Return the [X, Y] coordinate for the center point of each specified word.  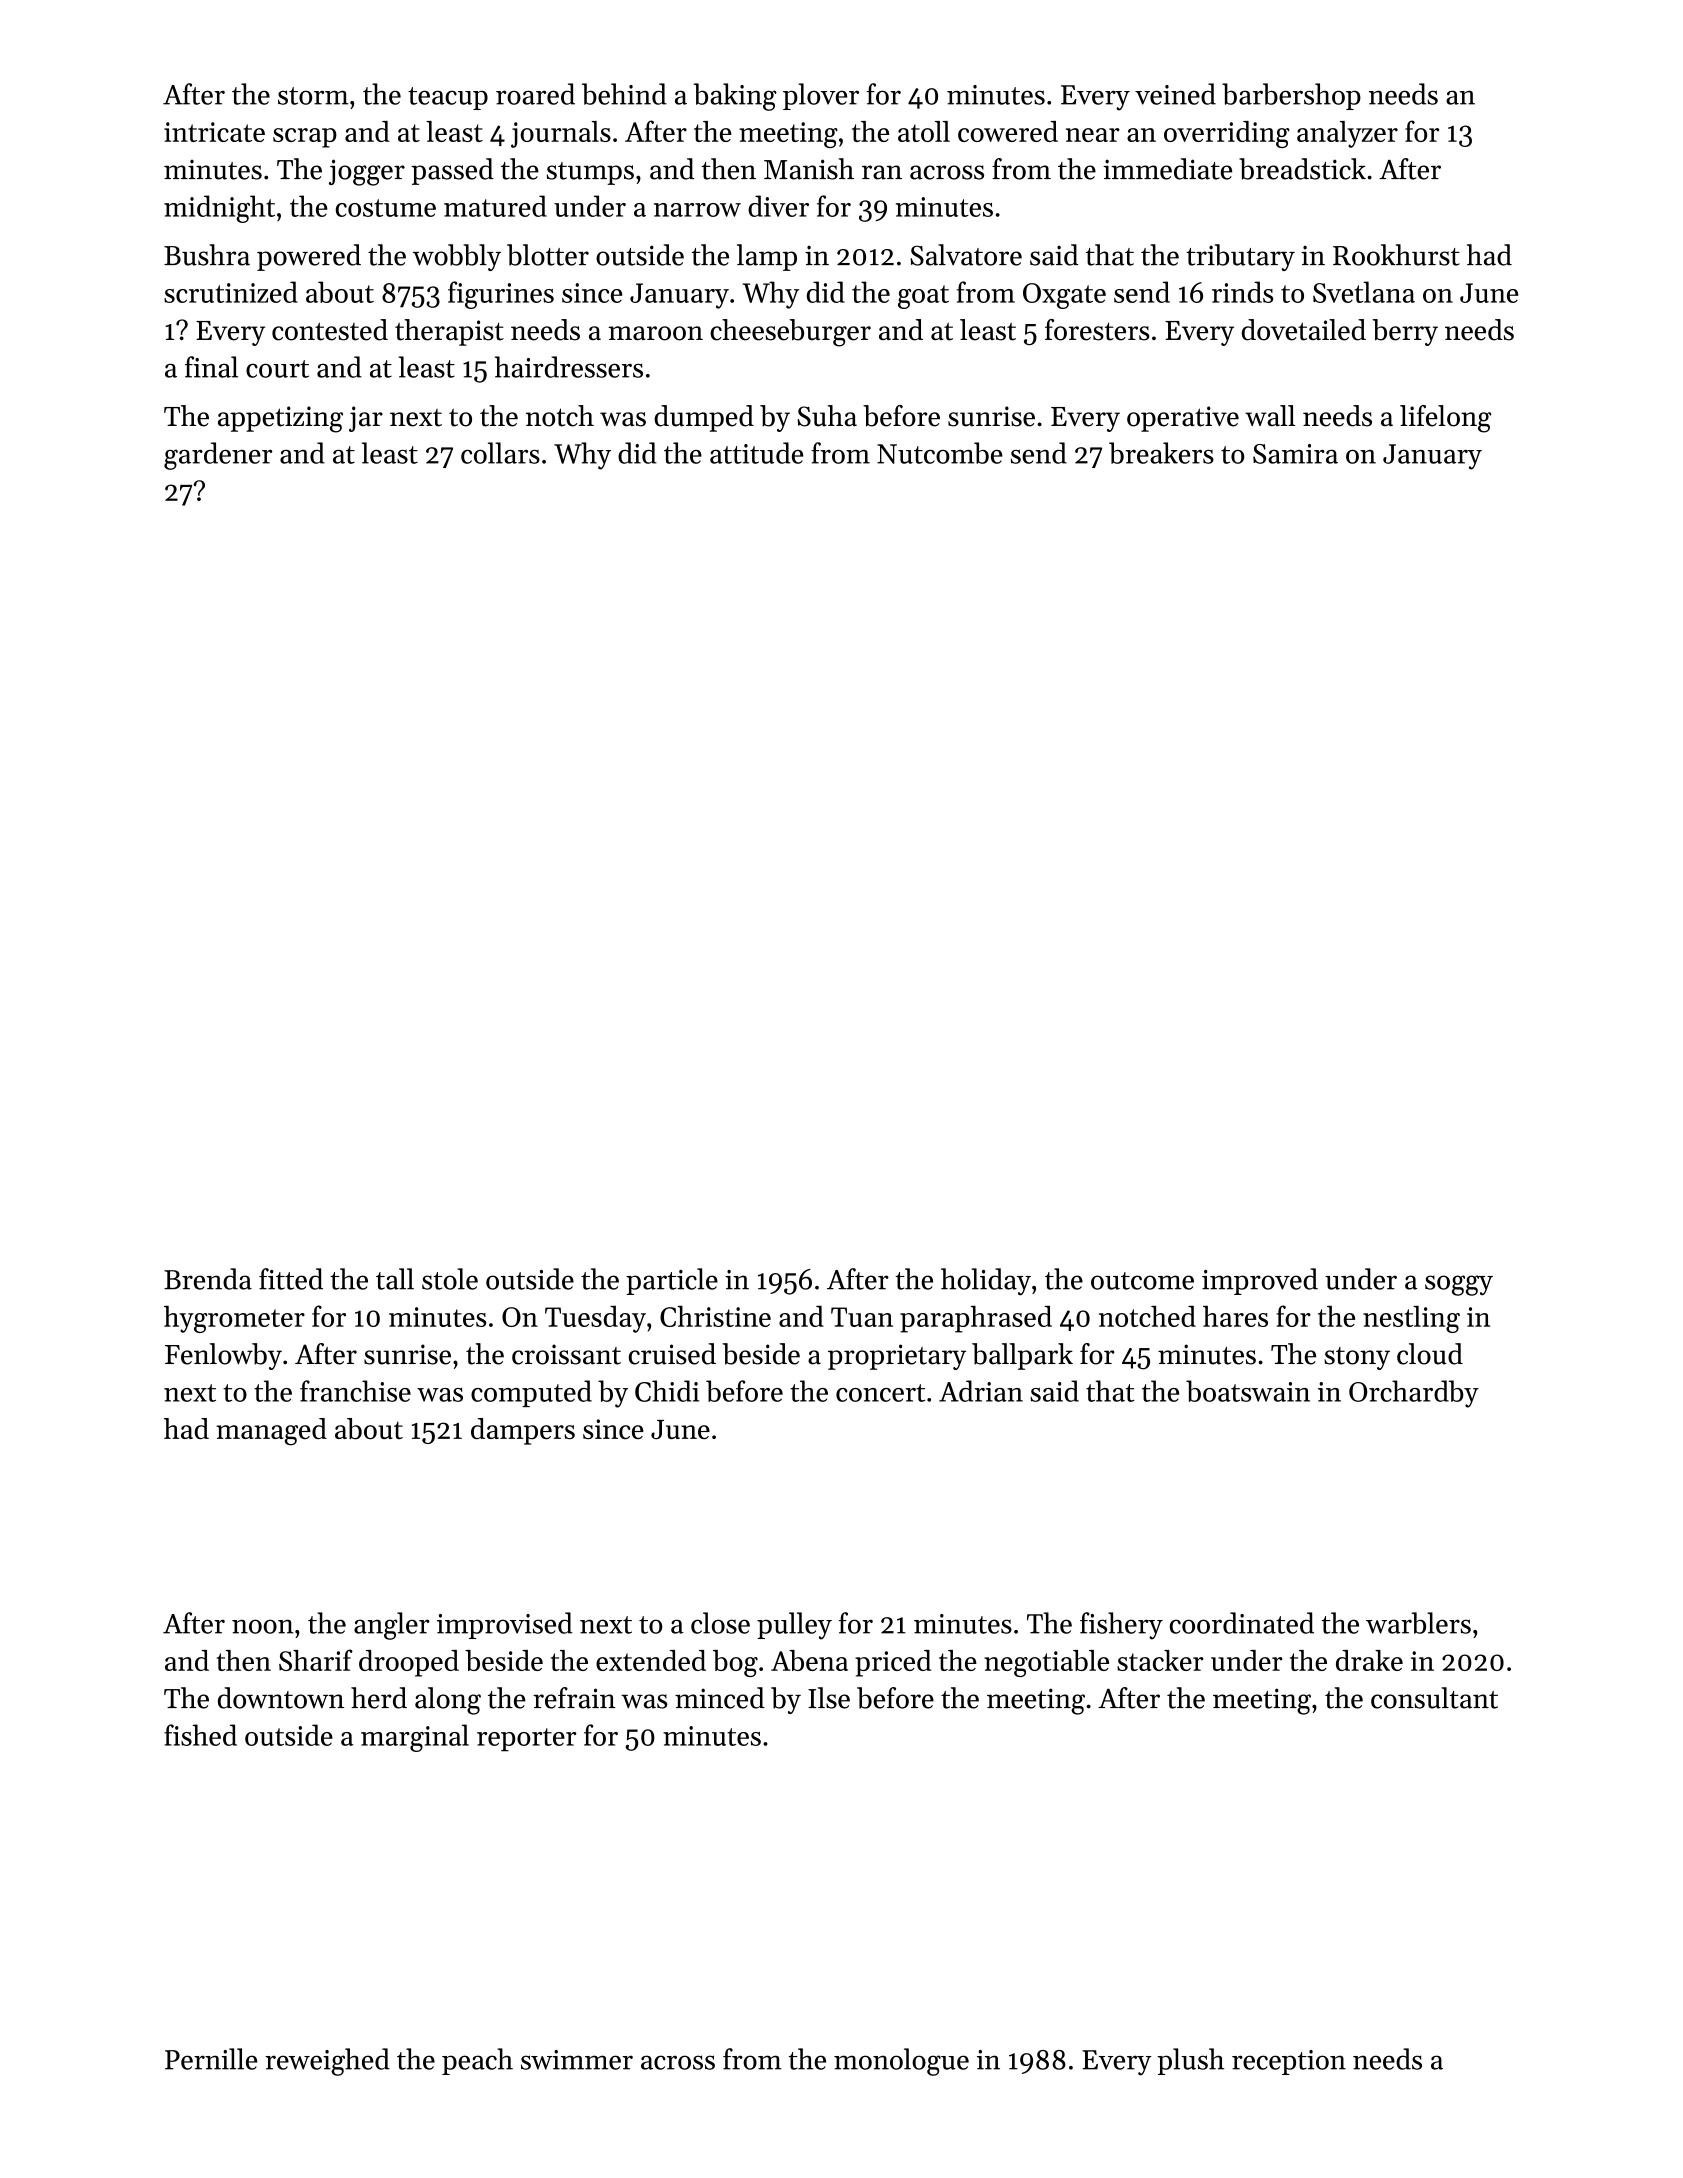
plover [821, 96]
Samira [1295, 454]
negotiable [1046, 1663]
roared [535, 94]
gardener [218, 456]
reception [1289, 2062]
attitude [756, 453]
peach [477, 2061]
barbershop [1291, 96]
